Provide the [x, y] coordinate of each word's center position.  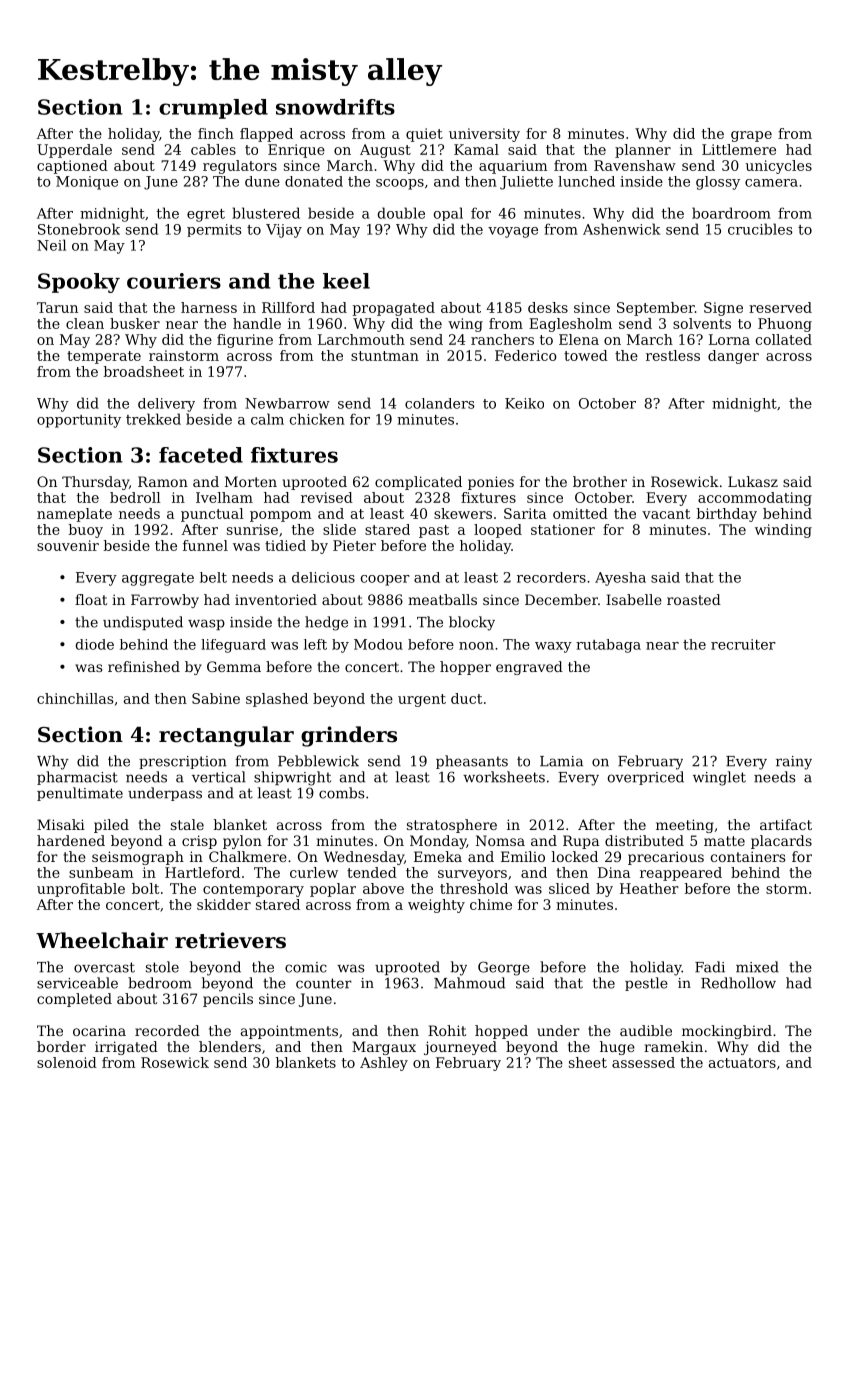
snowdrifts [335, 107]
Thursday [95, 483]
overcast [104, 967]
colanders [440, 403]
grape [751, 136]
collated [784, 339]
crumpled [213, 109]
